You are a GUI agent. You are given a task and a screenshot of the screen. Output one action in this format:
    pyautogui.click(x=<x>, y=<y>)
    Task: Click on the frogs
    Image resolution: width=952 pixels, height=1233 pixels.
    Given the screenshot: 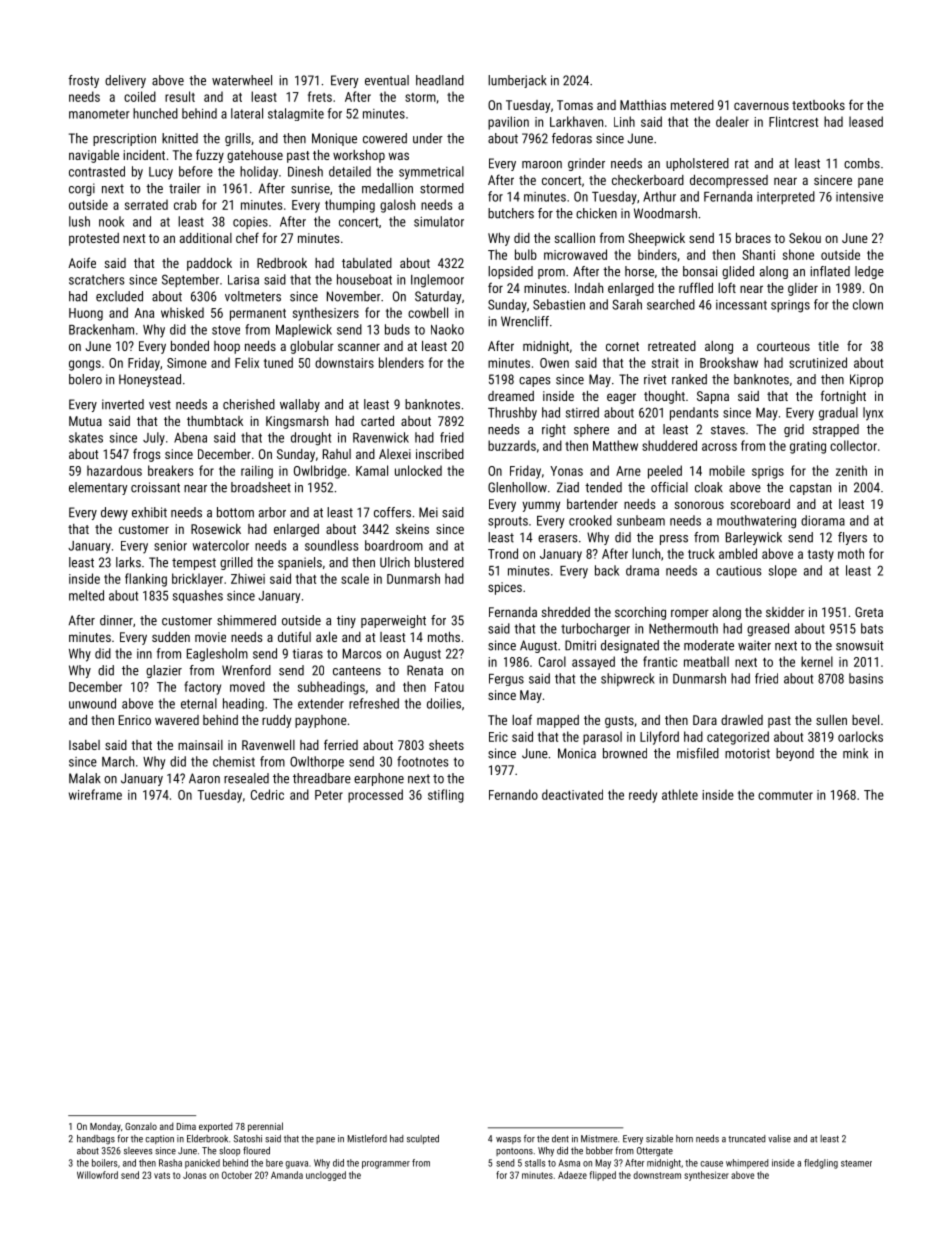 What is the action you would take?
    pyautogui.click(x=146, y=455)
